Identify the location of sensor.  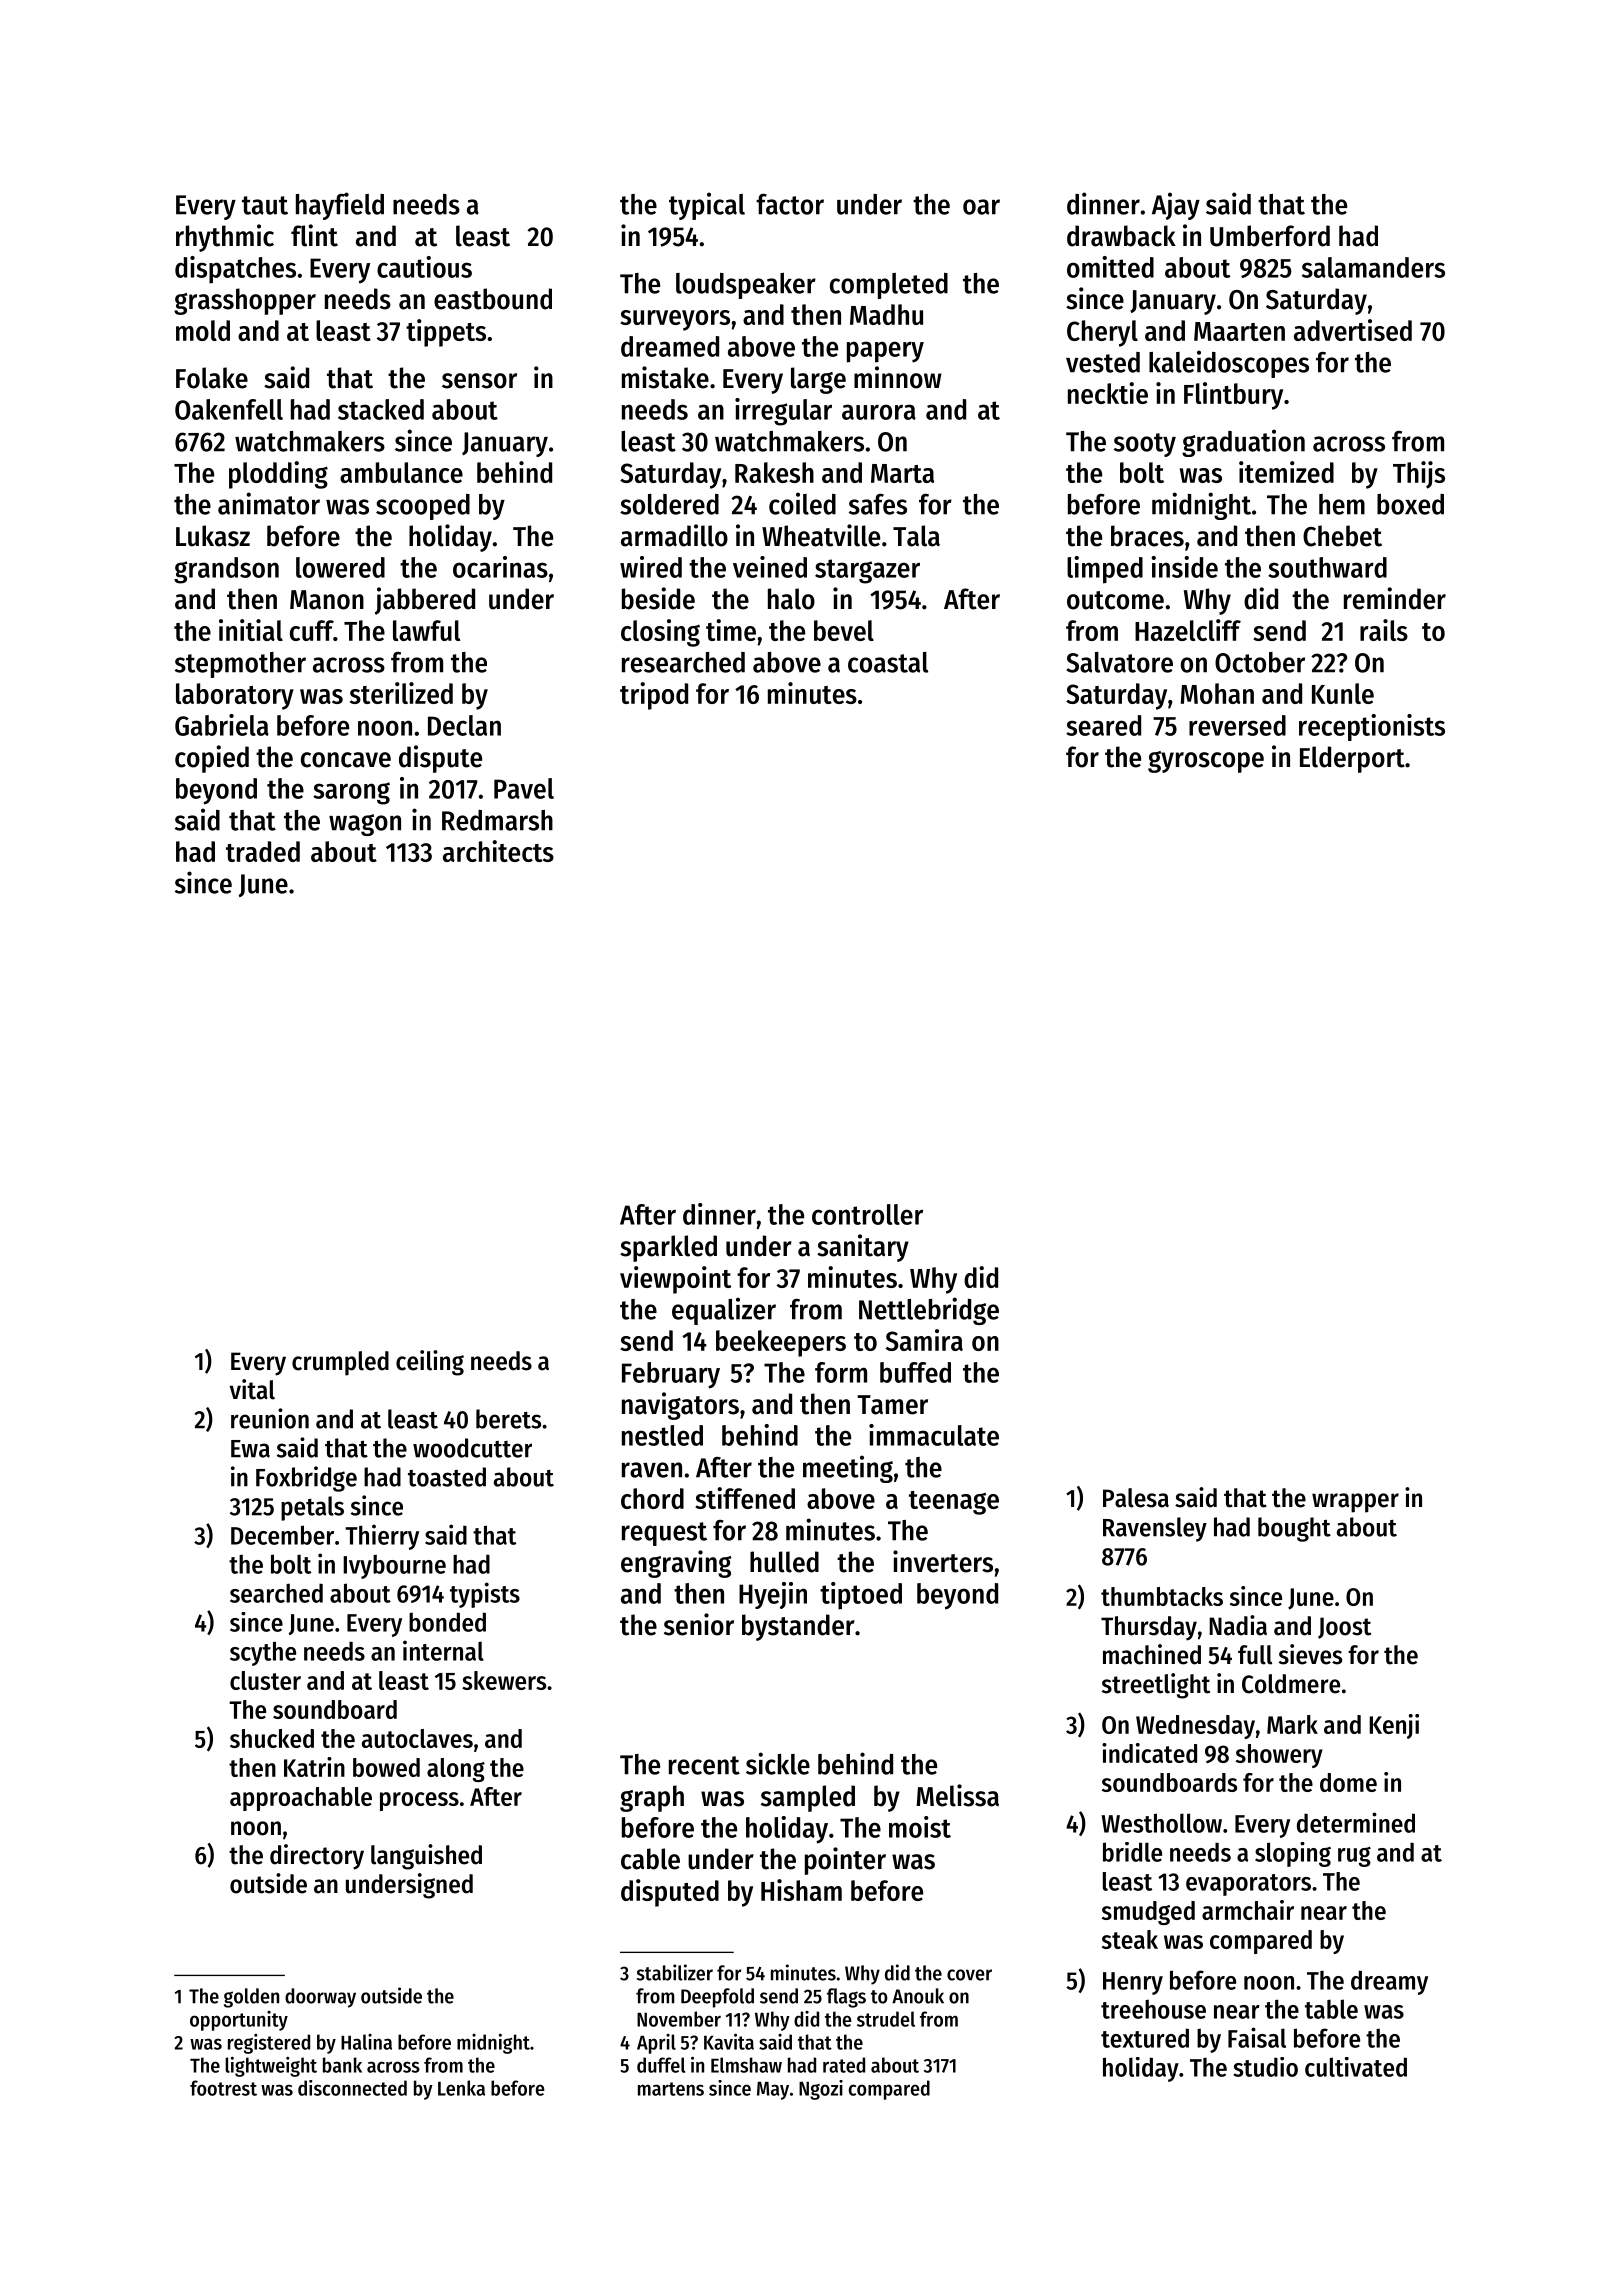
(479, 381).
